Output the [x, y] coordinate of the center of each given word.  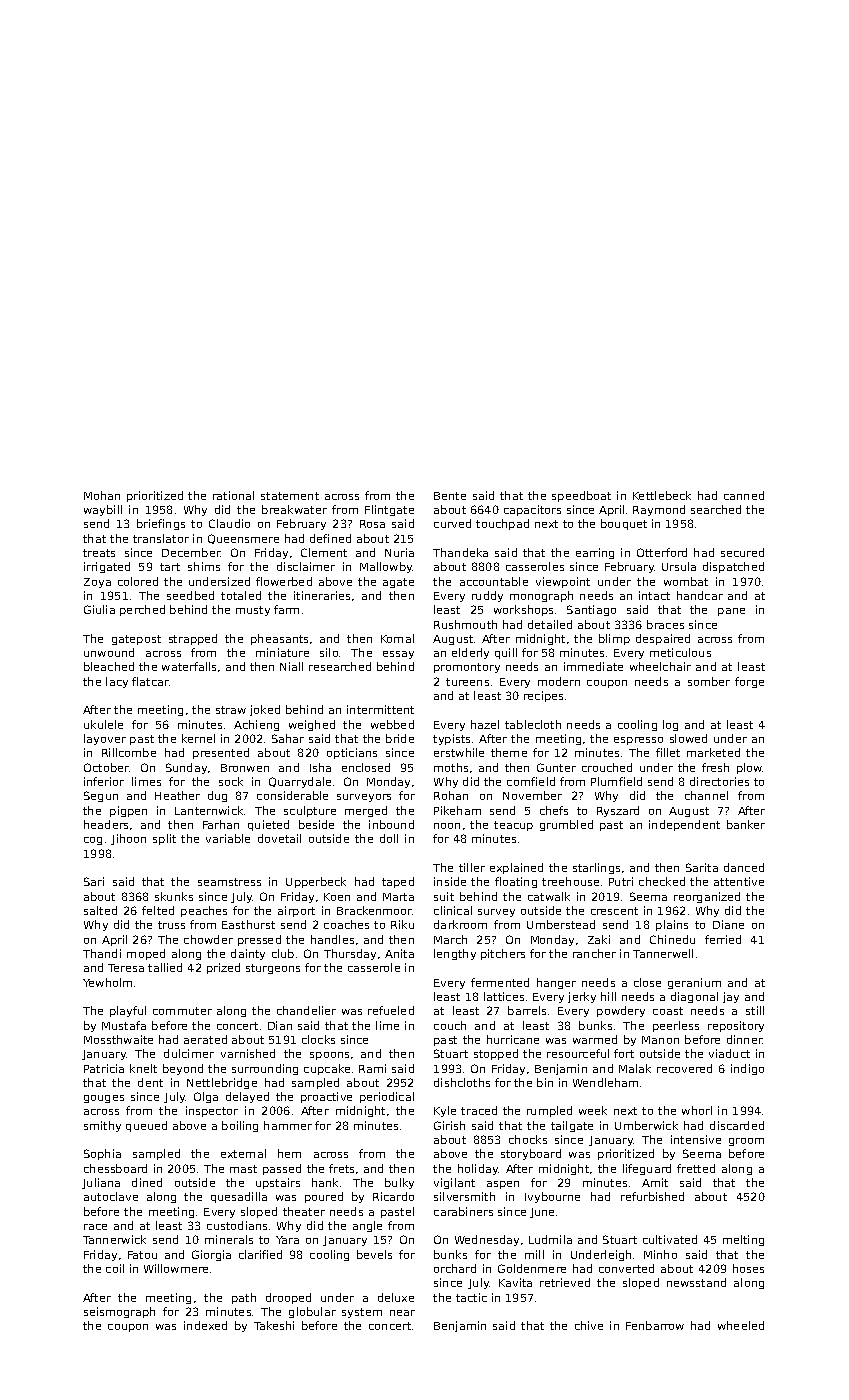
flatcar [151, 681]
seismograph [119, 1312]
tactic [471, 1297]
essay [398, 655]
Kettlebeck [662, 495]
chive [589, 1325]
